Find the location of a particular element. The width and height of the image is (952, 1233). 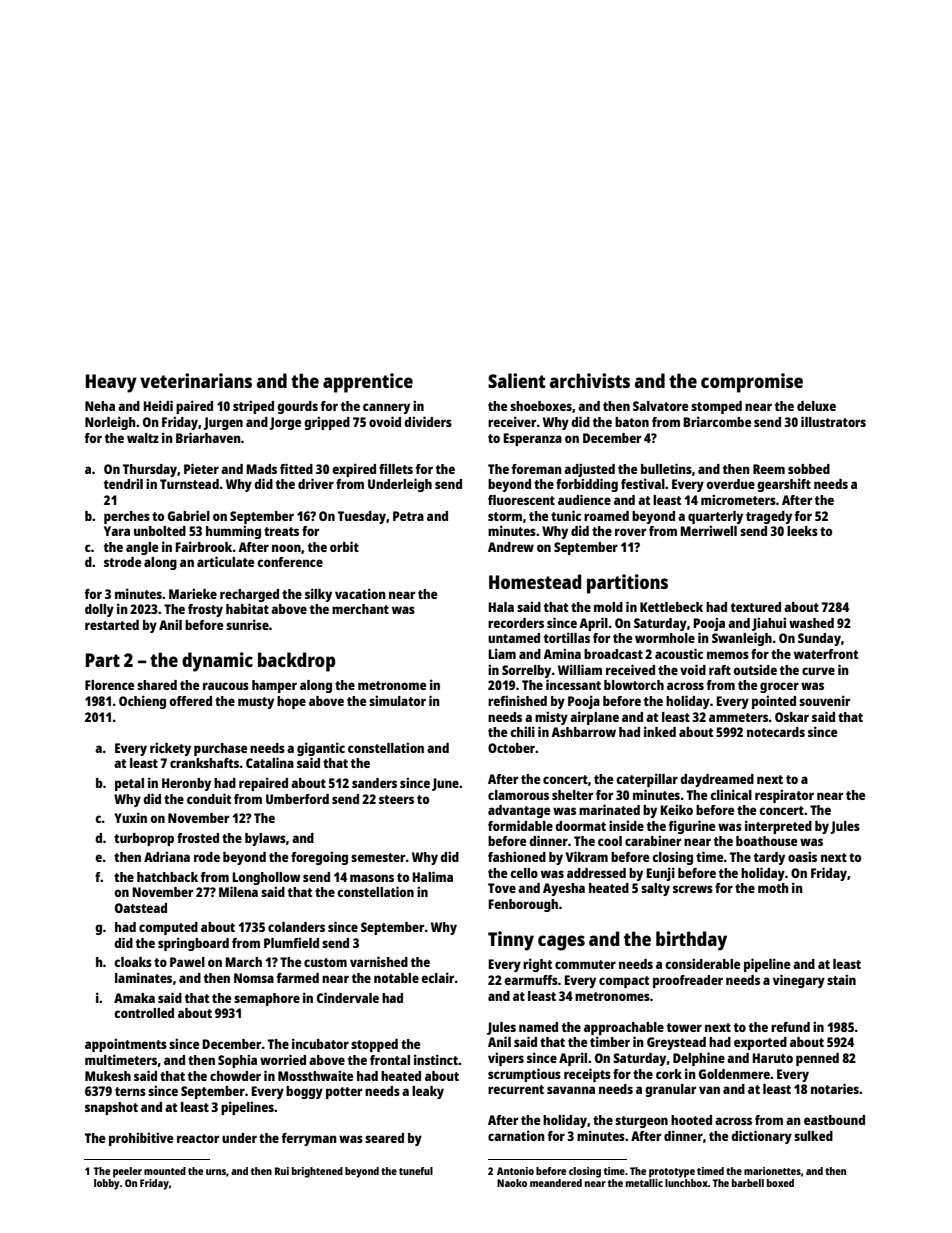

expired is located at coordinates (354, 470).
